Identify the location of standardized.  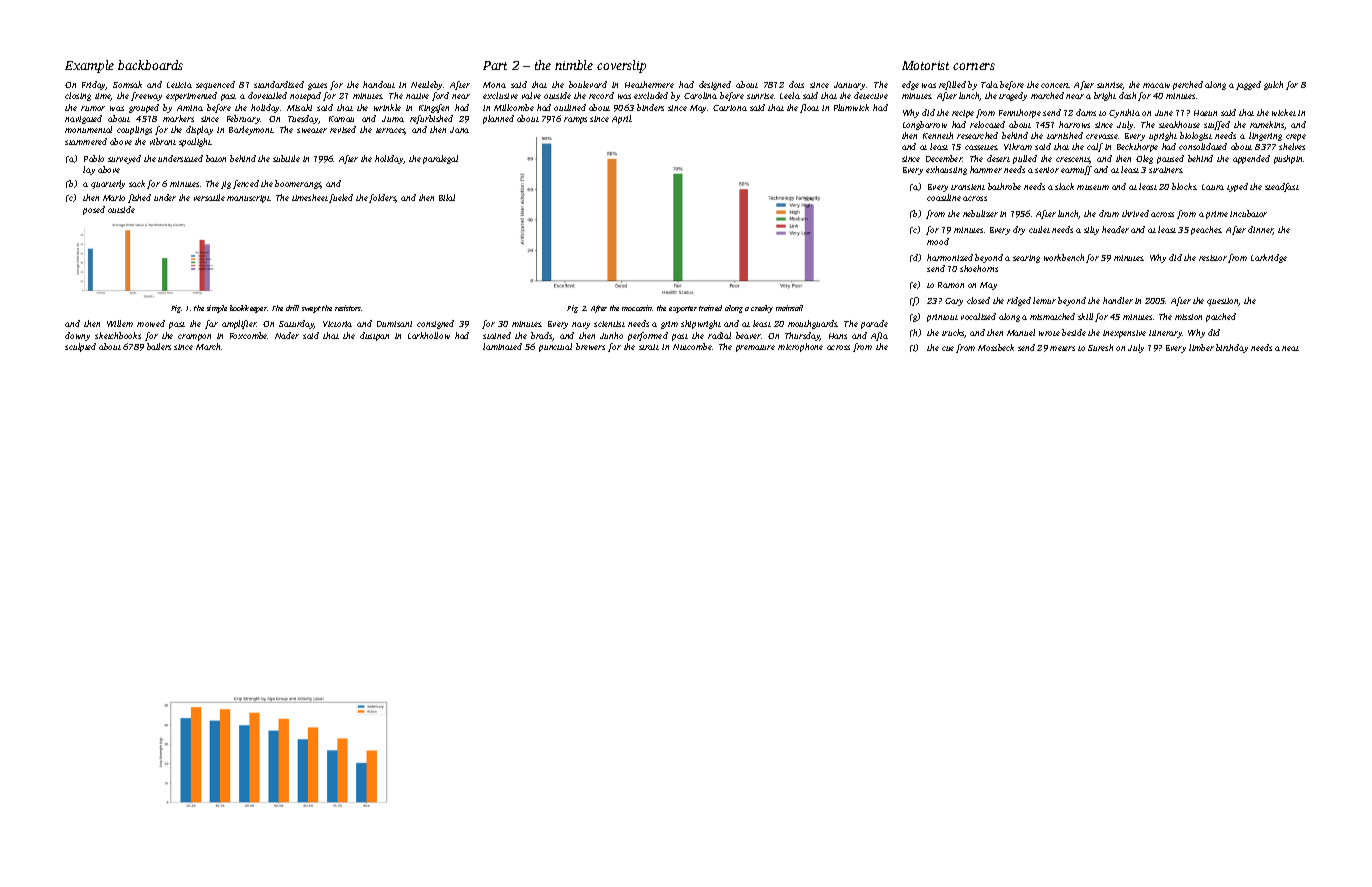
(279, 84).
